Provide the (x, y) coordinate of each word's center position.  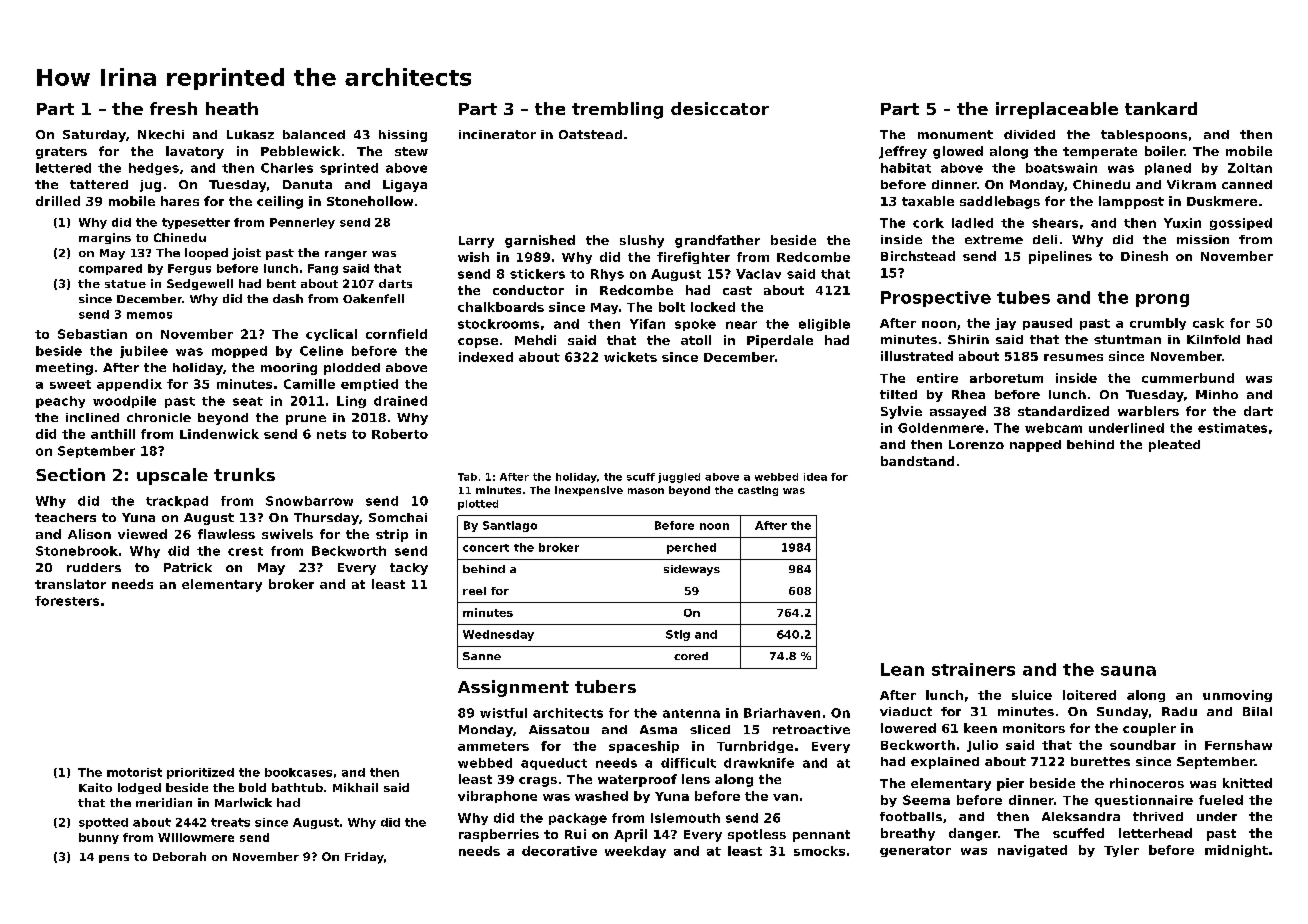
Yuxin (1182, 223)
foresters (67, 601)
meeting (64, 369)
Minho (1217, 394)
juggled (679, 478)
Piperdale (780, 341)
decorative (559, 851)
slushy (642, 241)
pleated (1174, 446)
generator (915, 851)
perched (691, 548)
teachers (65, 517)
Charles (287, 168)
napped (1035, 446)
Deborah (179, 856)
